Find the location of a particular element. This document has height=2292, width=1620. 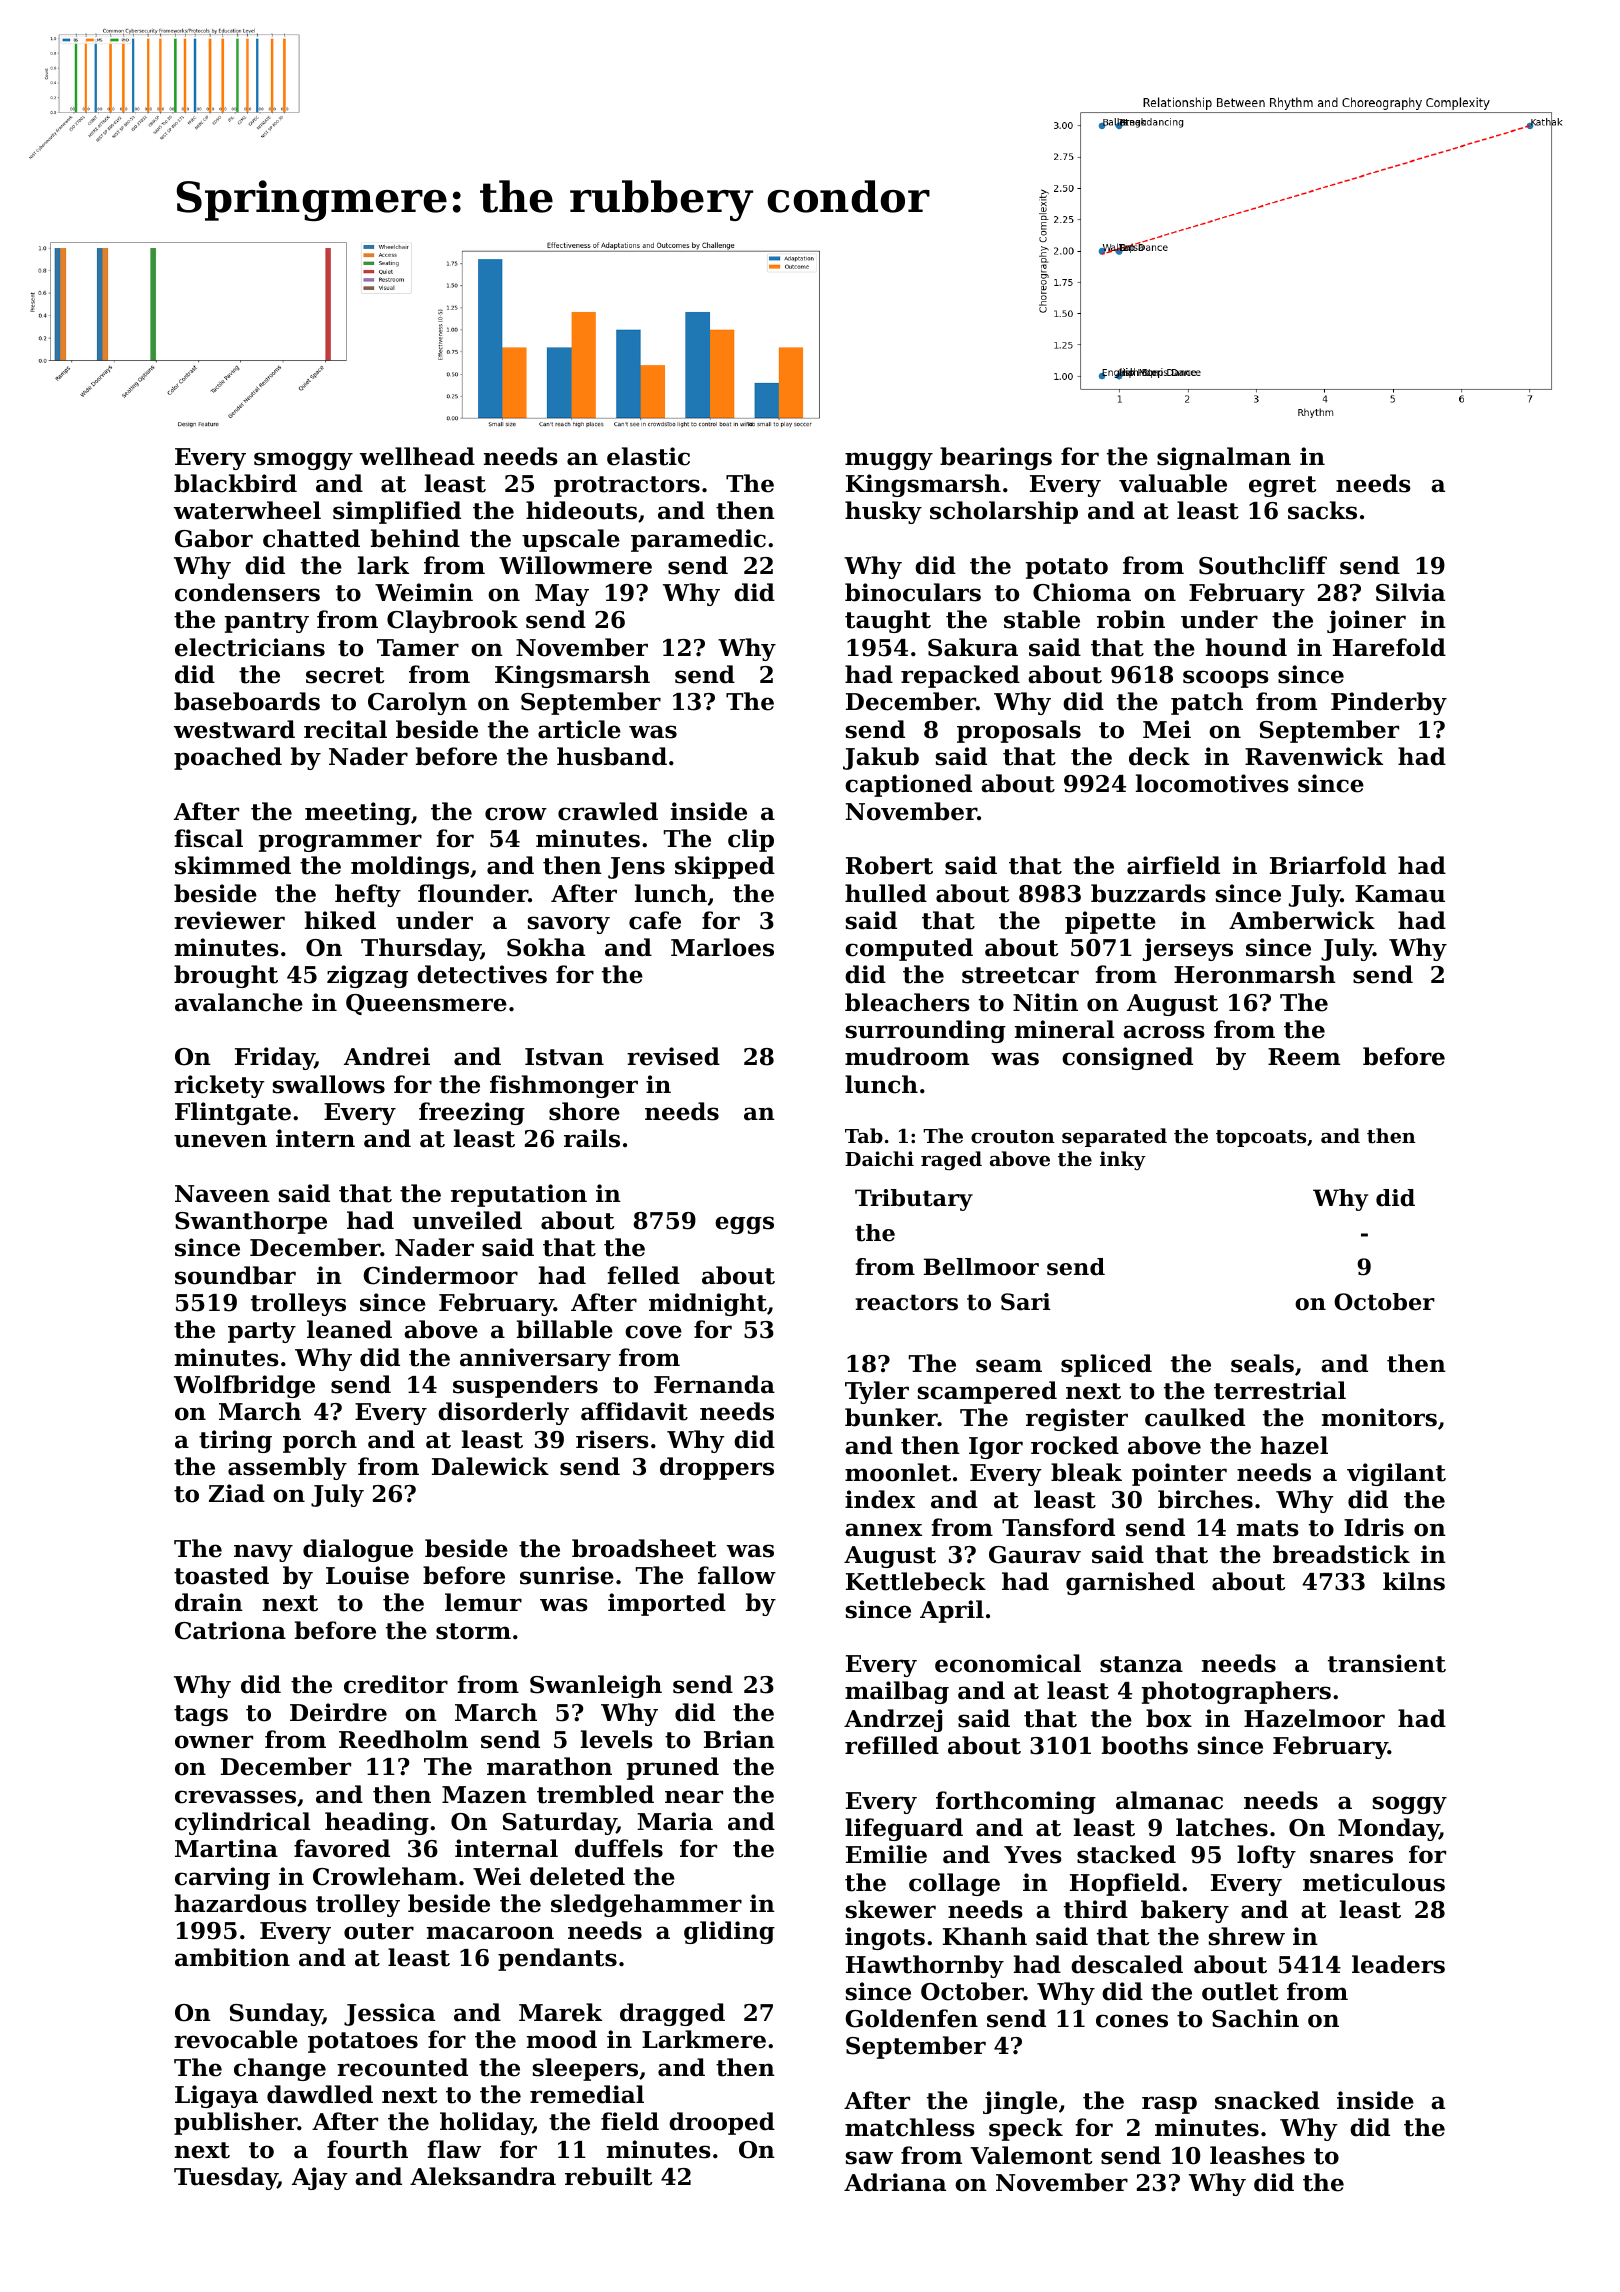

smoggy is located at coordinates (303, 461).
